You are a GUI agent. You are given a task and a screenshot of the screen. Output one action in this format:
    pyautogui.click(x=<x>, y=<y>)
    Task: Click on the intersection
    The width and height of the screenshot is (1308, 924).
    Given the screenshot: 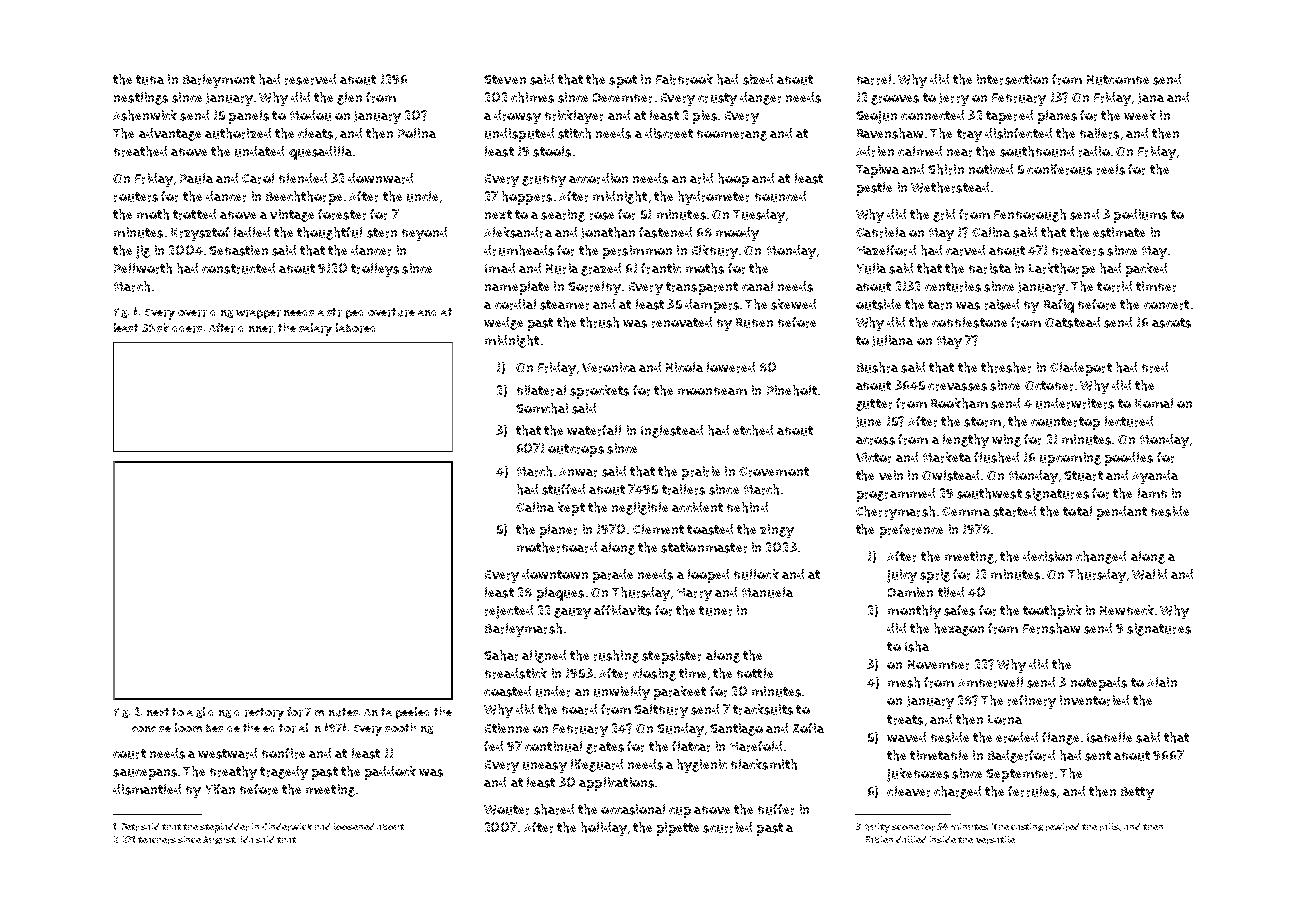 What is the action you would take?
    pyautogui.click(x=1012, y=79)
